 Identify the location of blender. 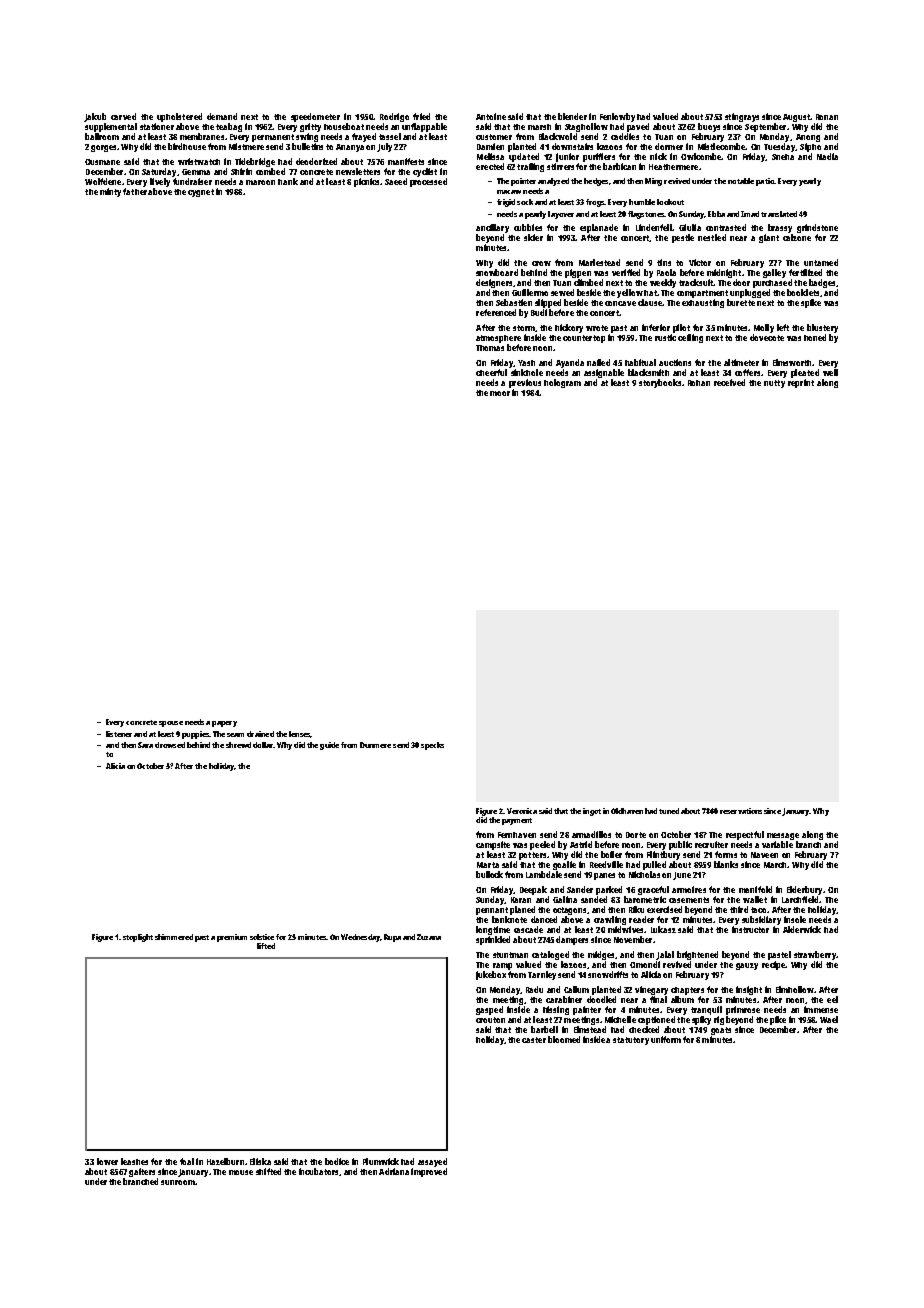
(572, 116).
